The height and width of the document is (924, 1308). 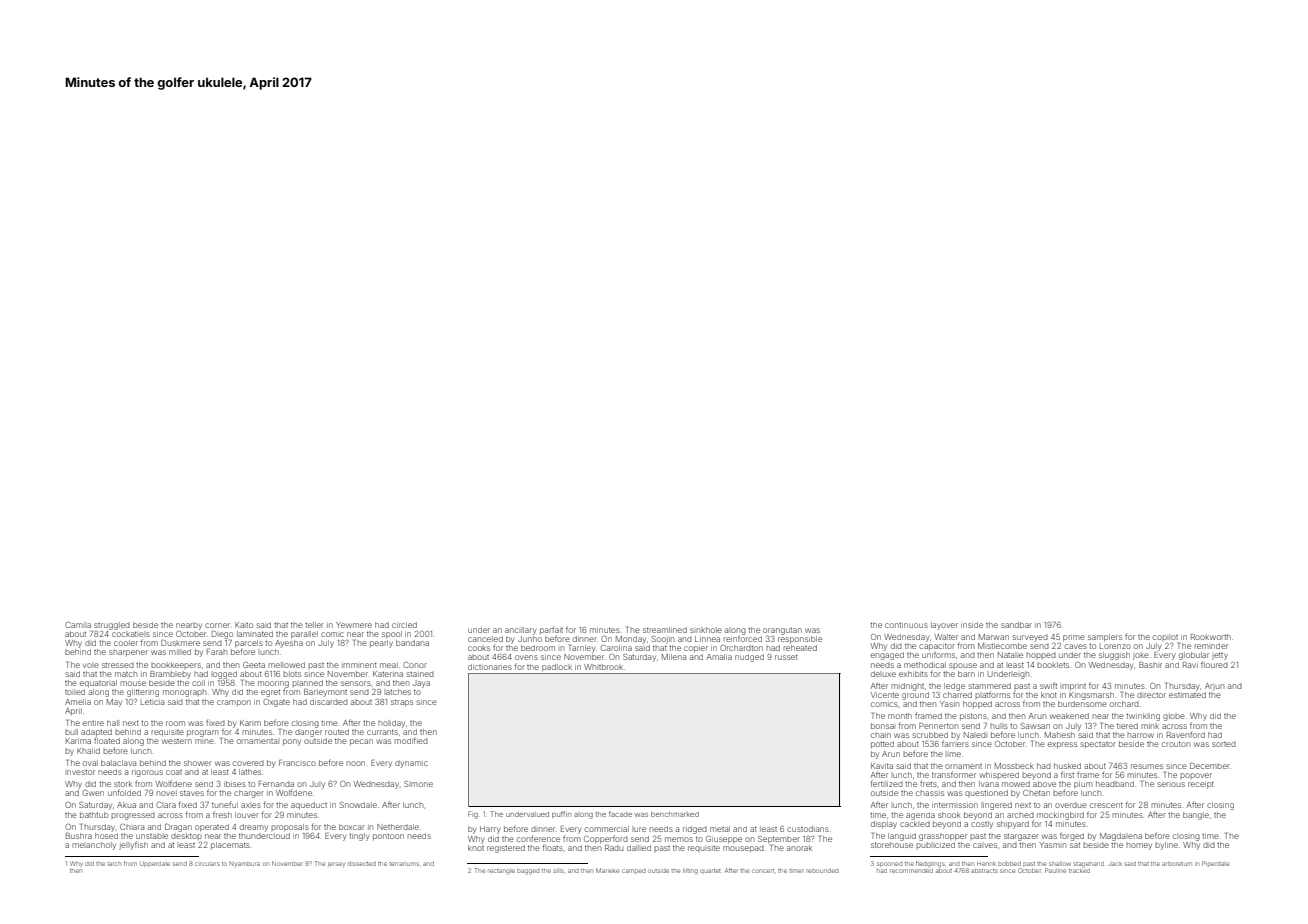 I want to click on estimated, so click(x=1187, y=695).
